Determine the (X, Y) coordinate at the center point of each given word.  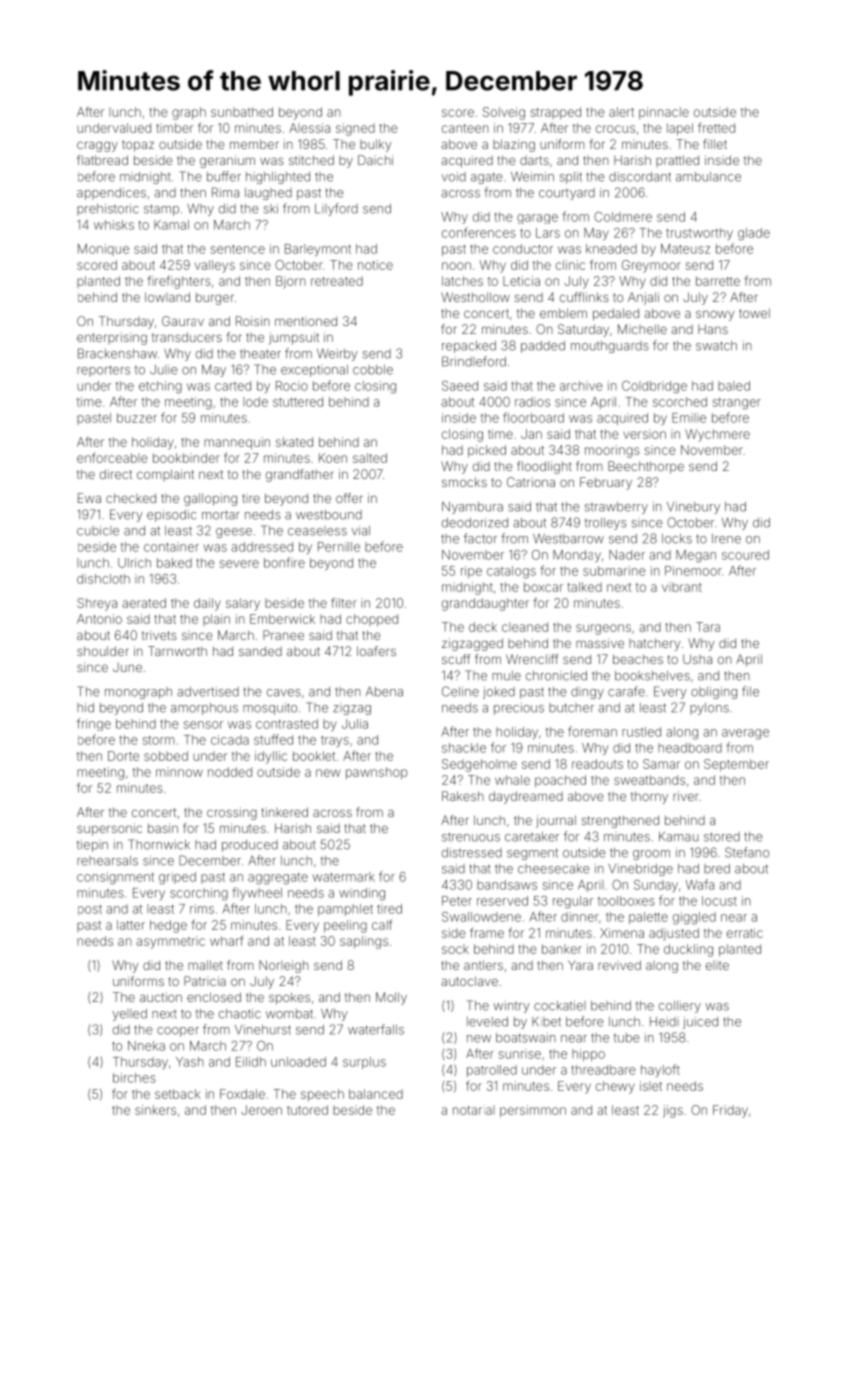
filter (344, 603)
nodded (230, 772)
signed (355, 129)
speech (322, 1095)
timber (174, 128)
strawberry (616, 508)
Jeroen (261, 1110)
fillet (715, 144)
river (685, 796)
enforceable (112, 458)
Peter (457, 901)
